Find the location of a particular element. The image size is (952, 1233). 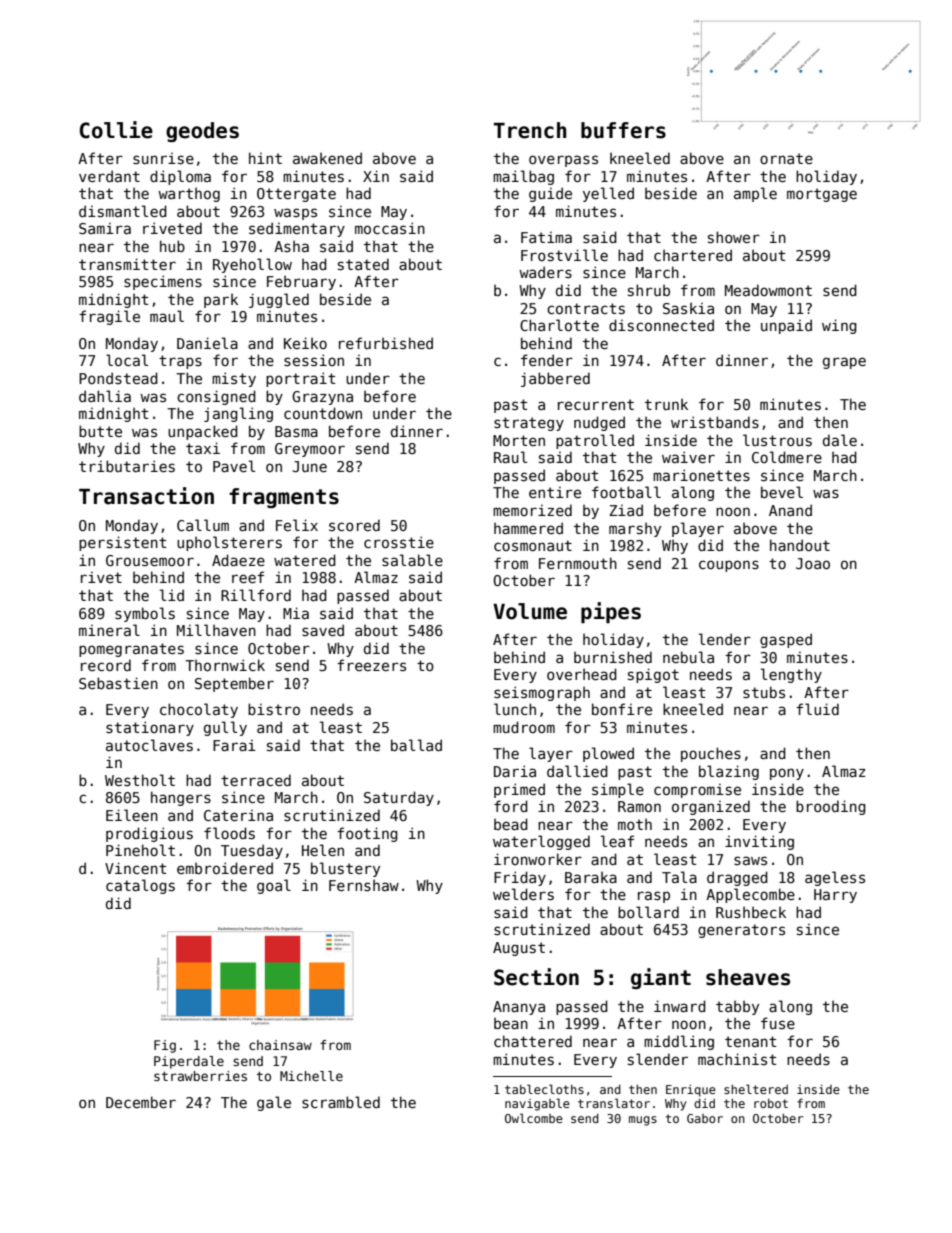

Grousemoor is located at coordinates (150, 560).
